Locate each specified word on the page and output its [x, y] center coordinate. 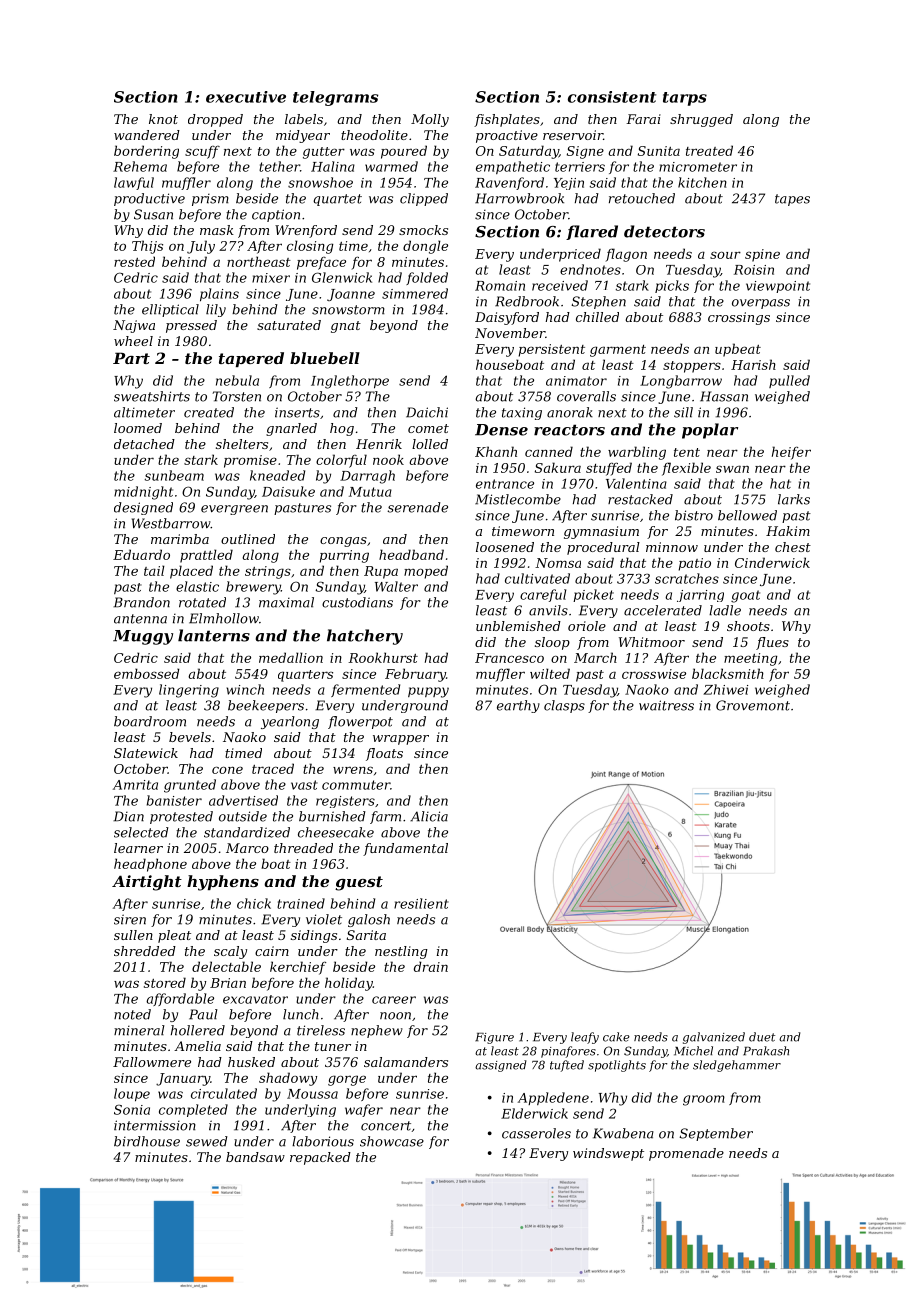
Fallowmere [152, 1062]
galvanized [714, 1038]
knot [163, 119]
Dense [501, 430]
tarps [685, 99]
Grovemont [753, 705]
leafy [585, 1038]
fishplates [507, 120]
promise [250, 461]
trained [301, 903]
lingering [189, 691]
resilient [421, 903]
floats [384, 754]
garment [618, 351]
